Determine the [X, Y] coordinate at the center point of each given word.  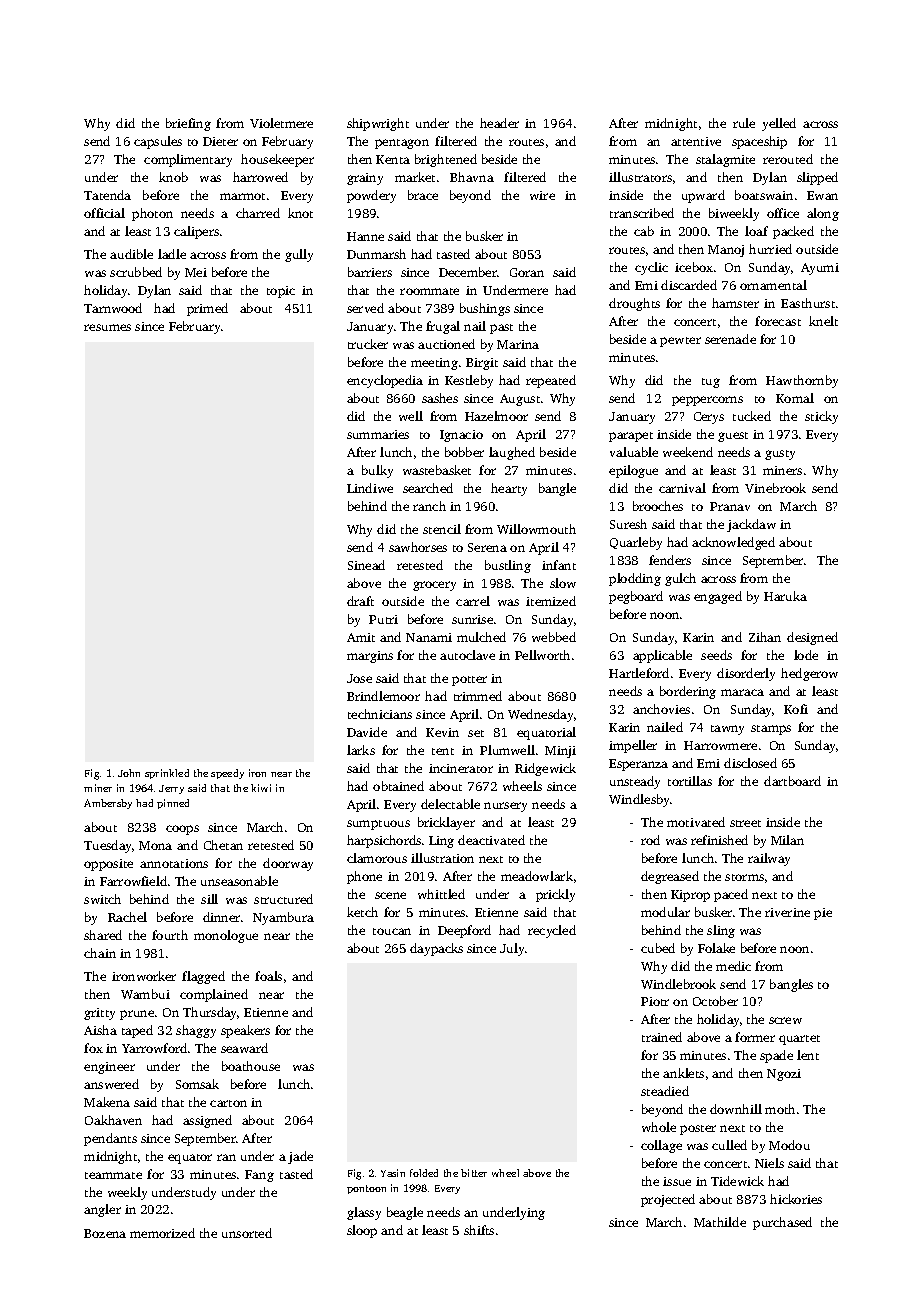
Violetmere [281, 123]
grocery [434, 586]
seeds [716, 655]
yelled [779, 124]
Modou [789, 1145]
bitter [474, 1173]
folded [424, 1173]
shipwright [378, 124]
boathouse [251, 1066]
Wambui [145, 994]
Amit [361, 637]
